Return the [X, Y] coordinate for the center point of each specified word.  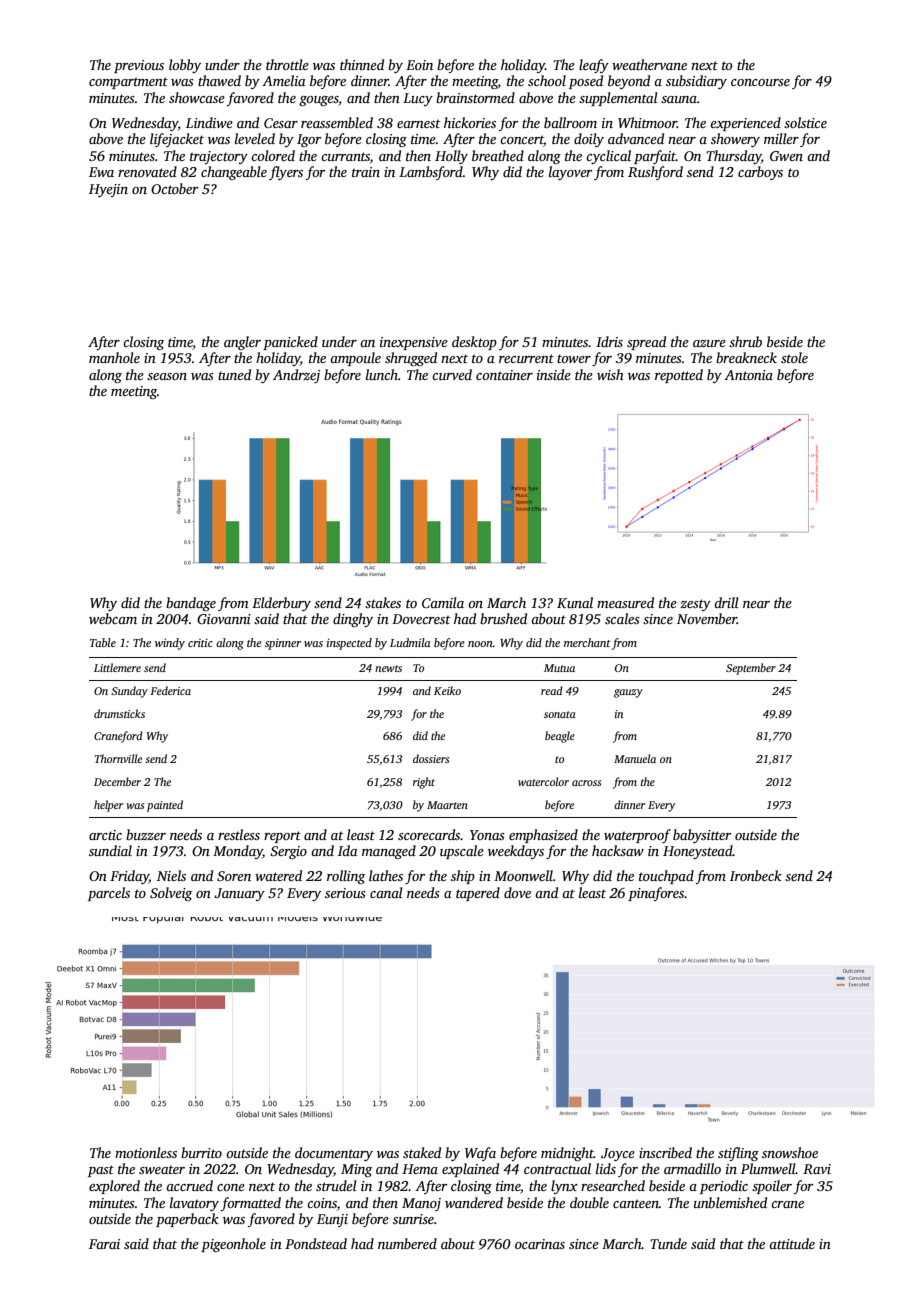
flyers [286, 173]
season [167, 376]
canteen [636, 1203]
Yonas [487, 835]
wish [610, 374]
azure [709, 343]
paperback [187, 1220]
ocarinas [540, 1244]
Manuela [635, 758]
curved [452, 374]
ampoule [355, 359]
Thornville [118, 758]
